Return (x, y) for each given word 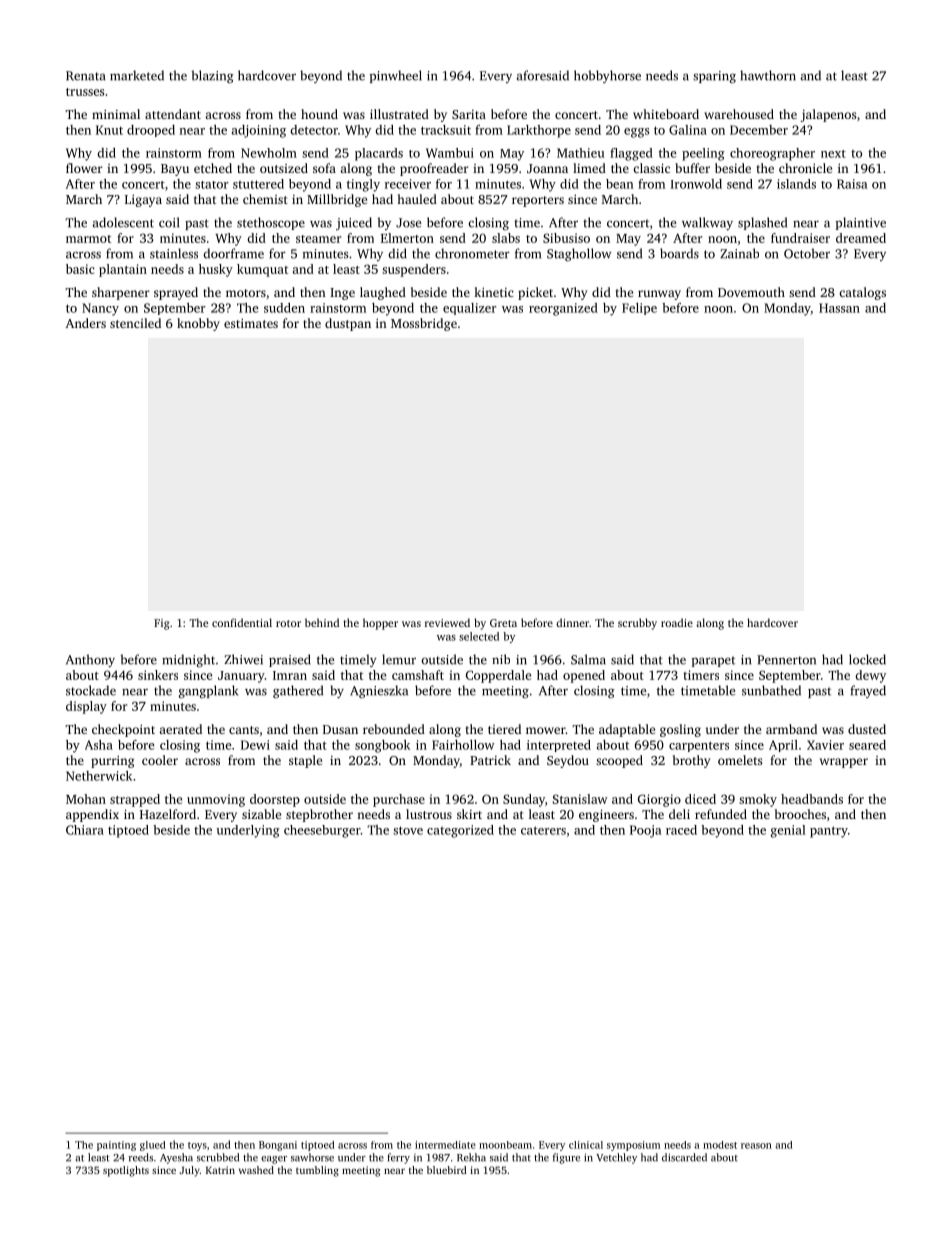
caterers (543, 830)
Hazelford (168, 814)
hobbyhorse (607, 76)
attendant (173, 114)
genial (788, 831)
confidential (242, 622)
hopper (380, 624)
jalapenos (828, 115)
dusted (867, 729)
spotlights (126, 1171)
